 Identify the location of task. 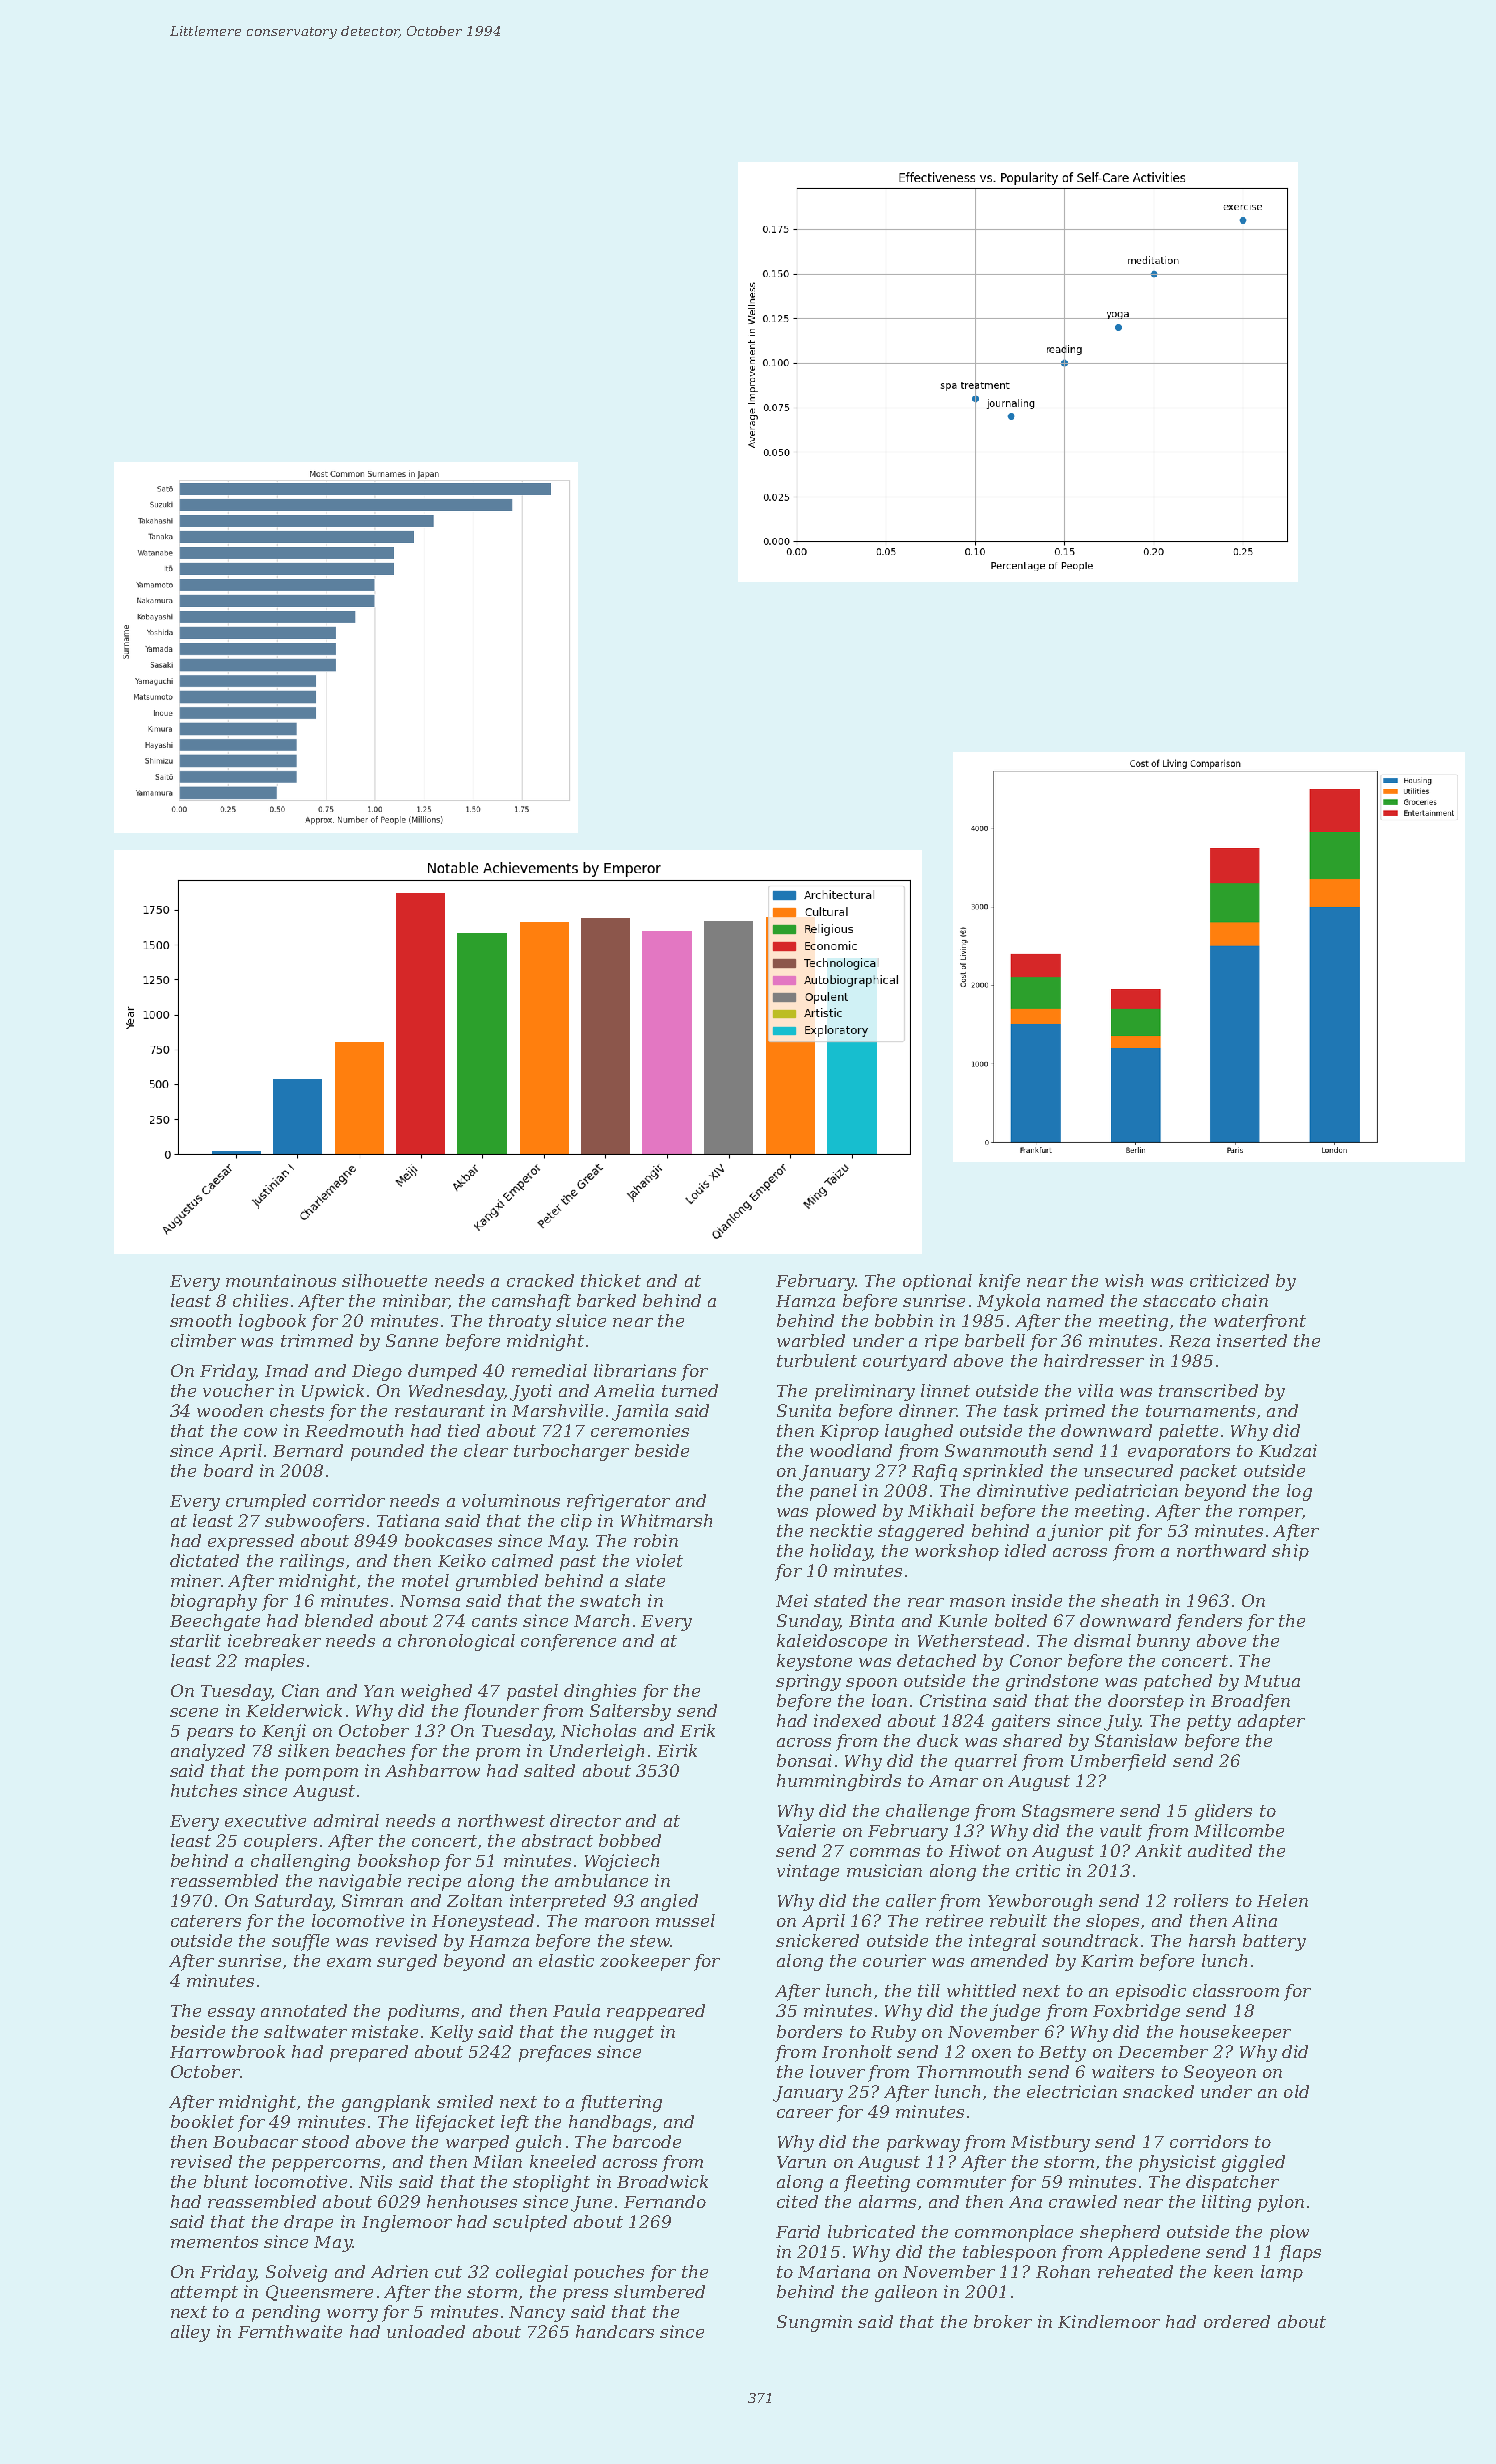
(1021, 1410).
